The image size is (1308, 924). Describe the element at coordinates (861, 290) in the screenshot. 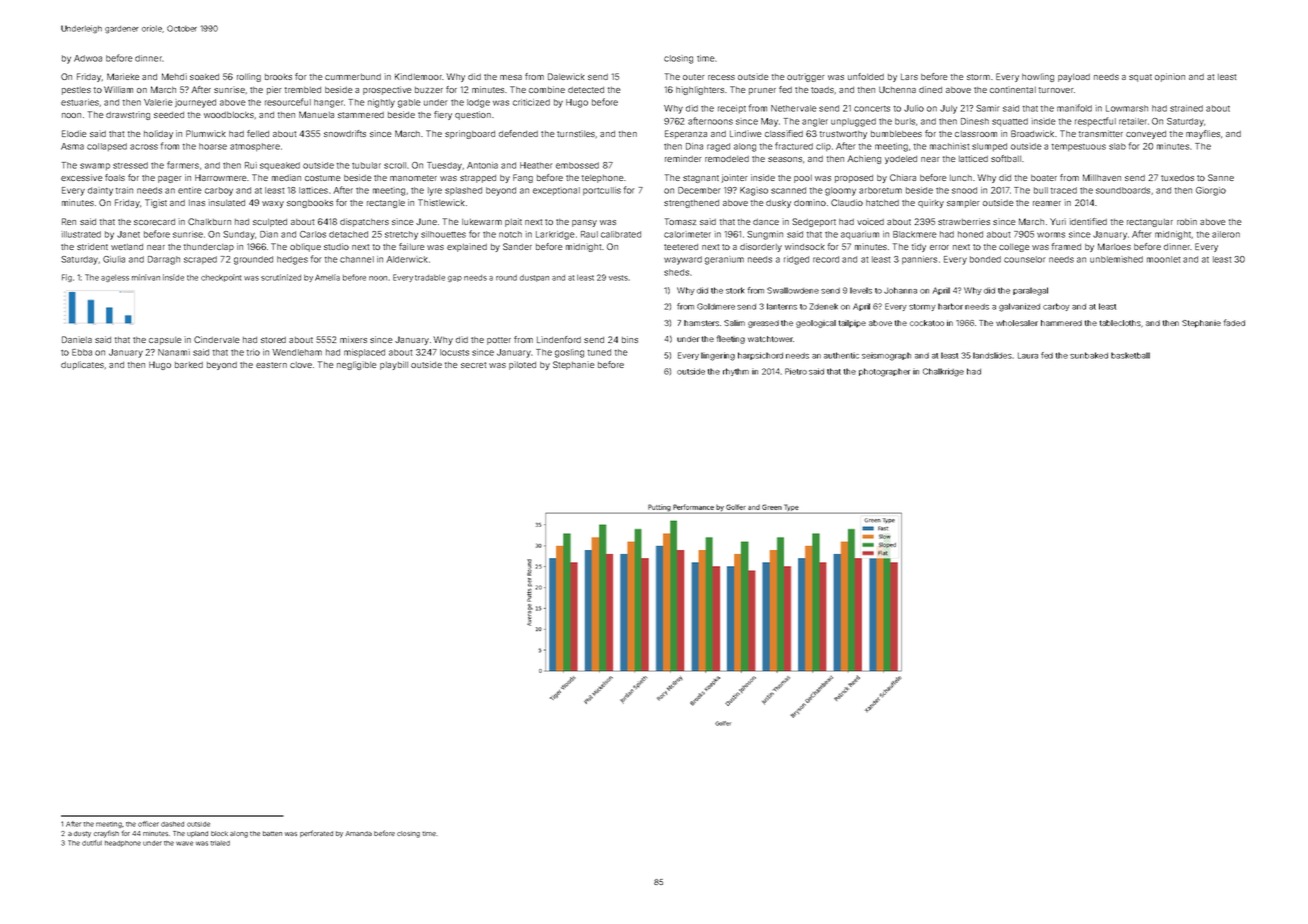

I see `levels` at that location.
